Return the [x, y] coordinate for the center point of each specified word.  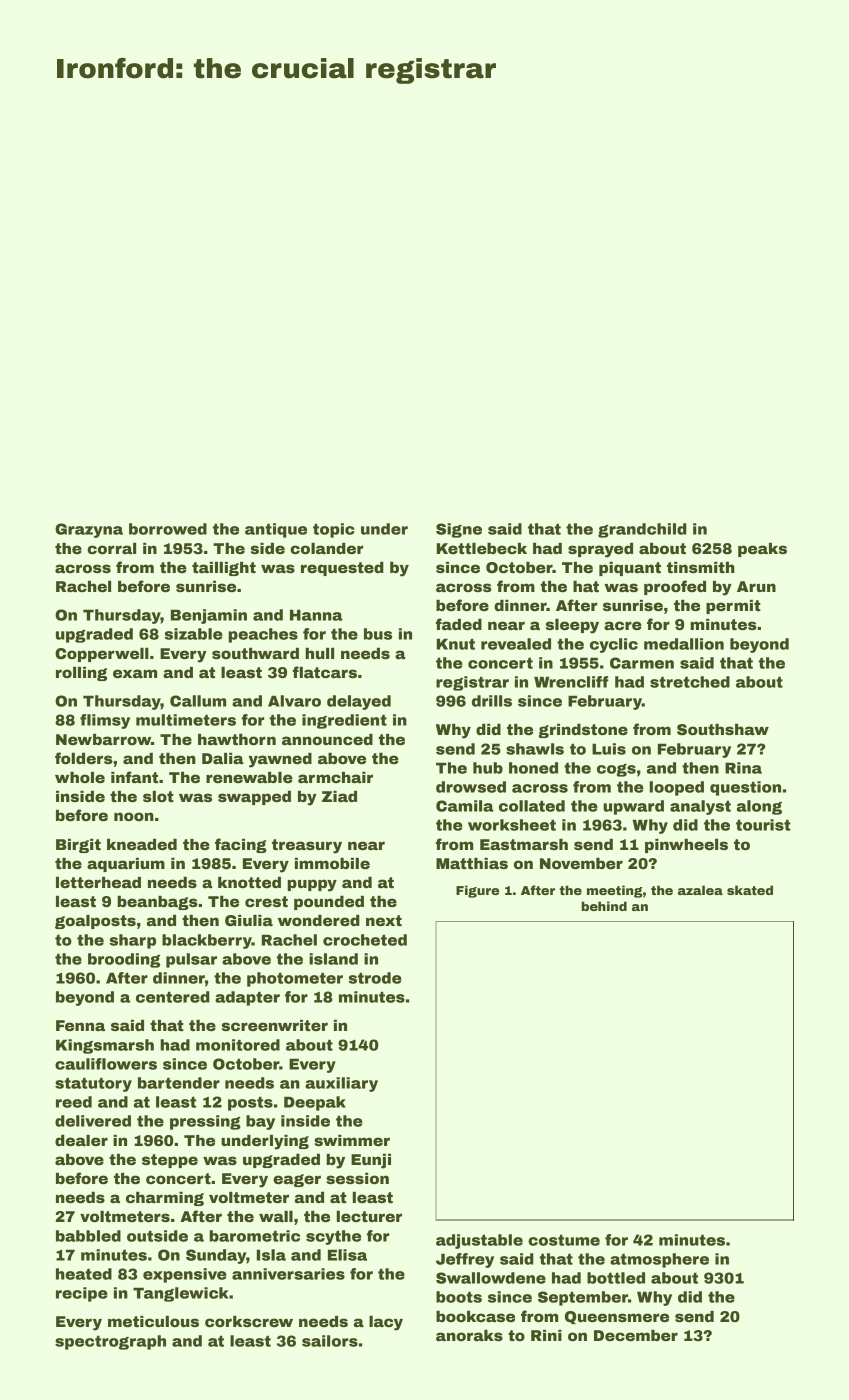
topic [334, 530]
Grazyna [89, 530]
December [636, 1336]
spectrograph [110, 1342]
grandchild [642, 530]
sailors [330, 1341]
